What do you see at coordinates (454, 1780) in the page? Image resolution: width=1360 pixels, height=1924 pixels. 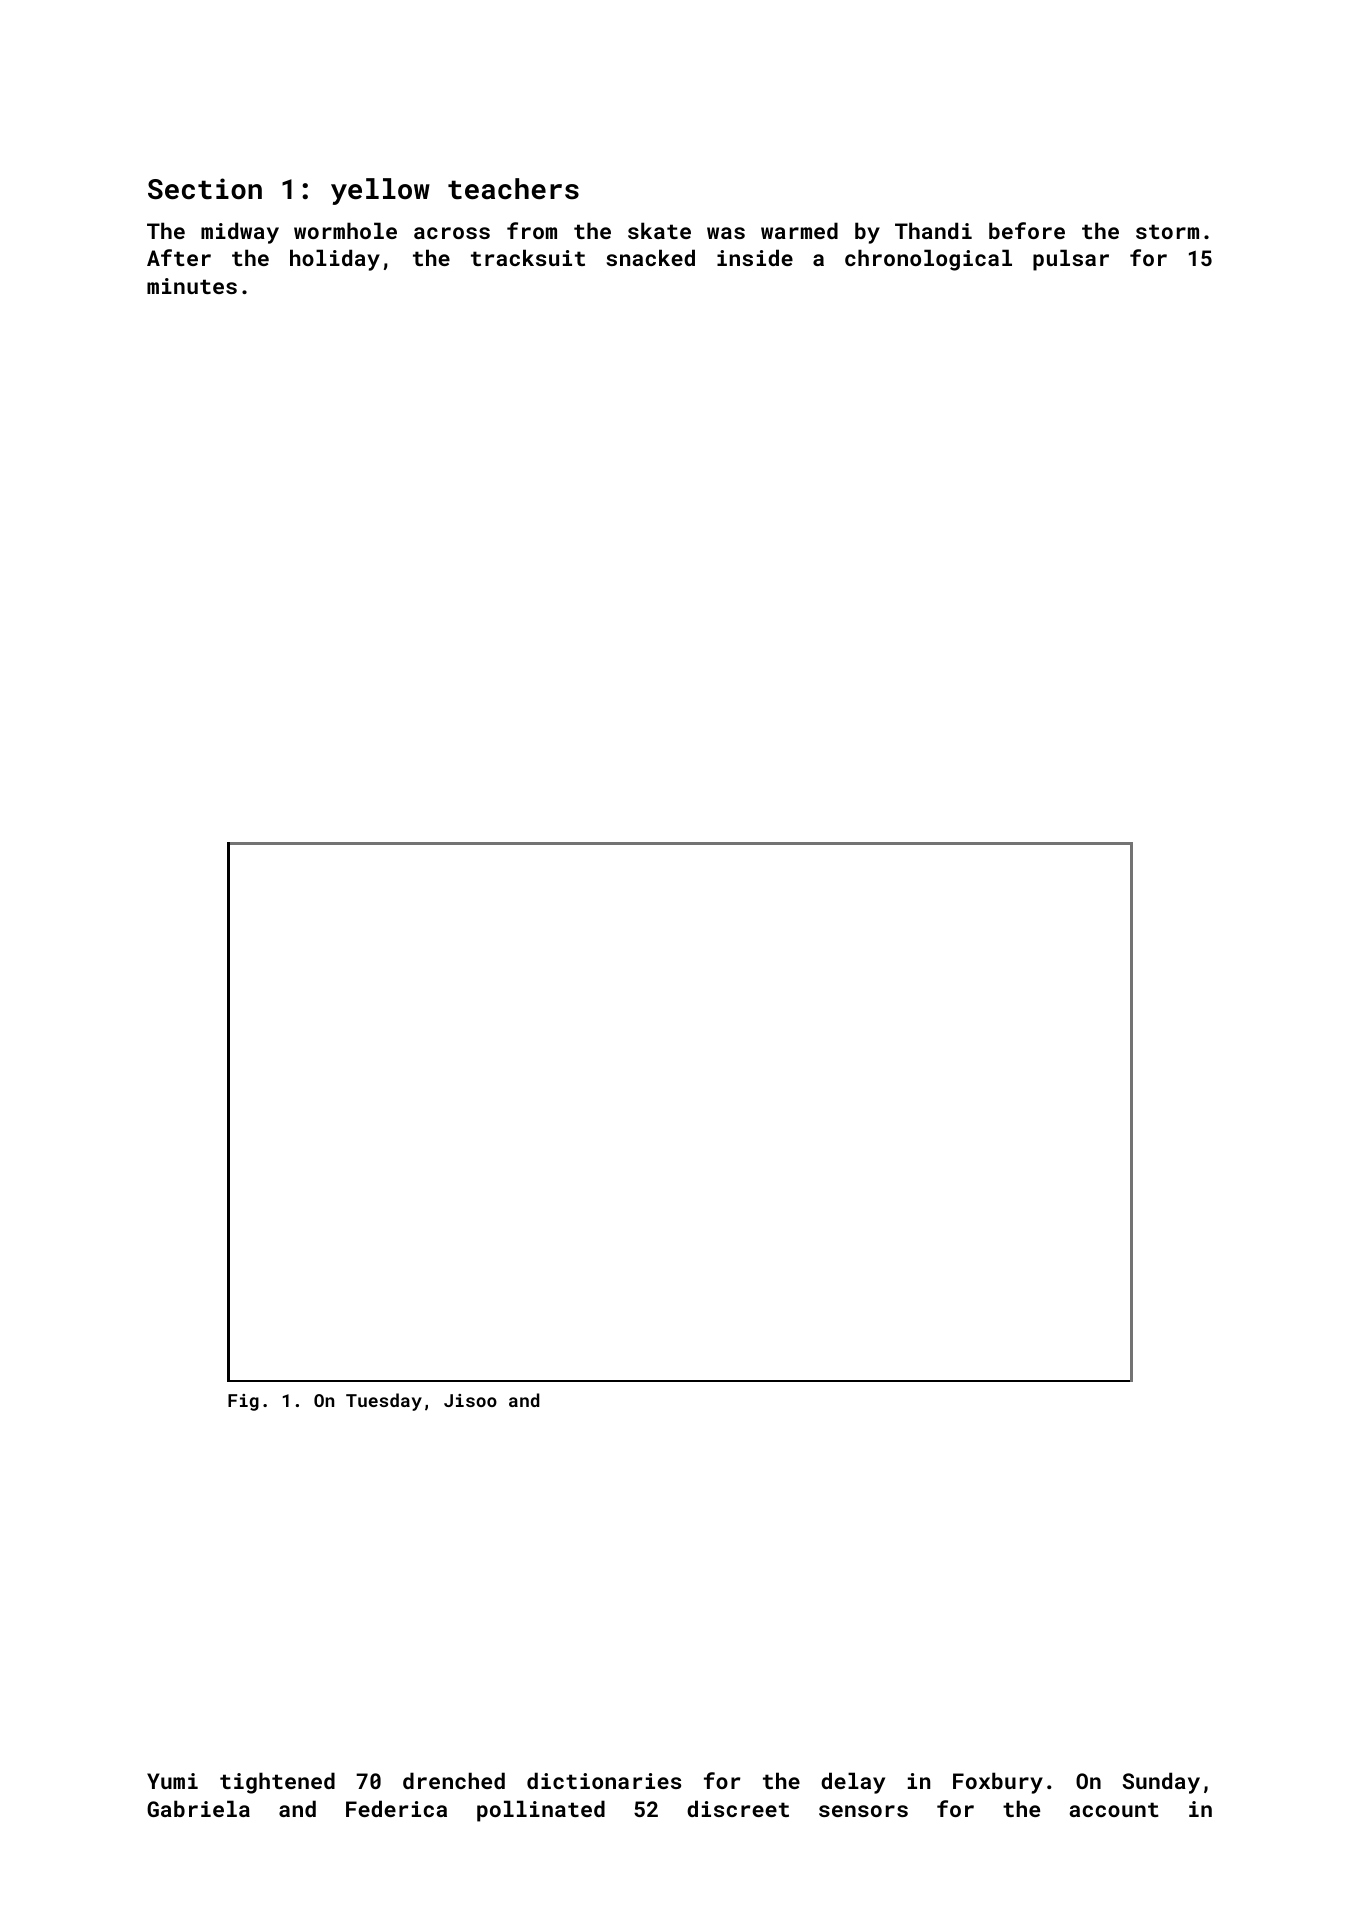 I see `drenched` at bounding box center [454, 1780].
